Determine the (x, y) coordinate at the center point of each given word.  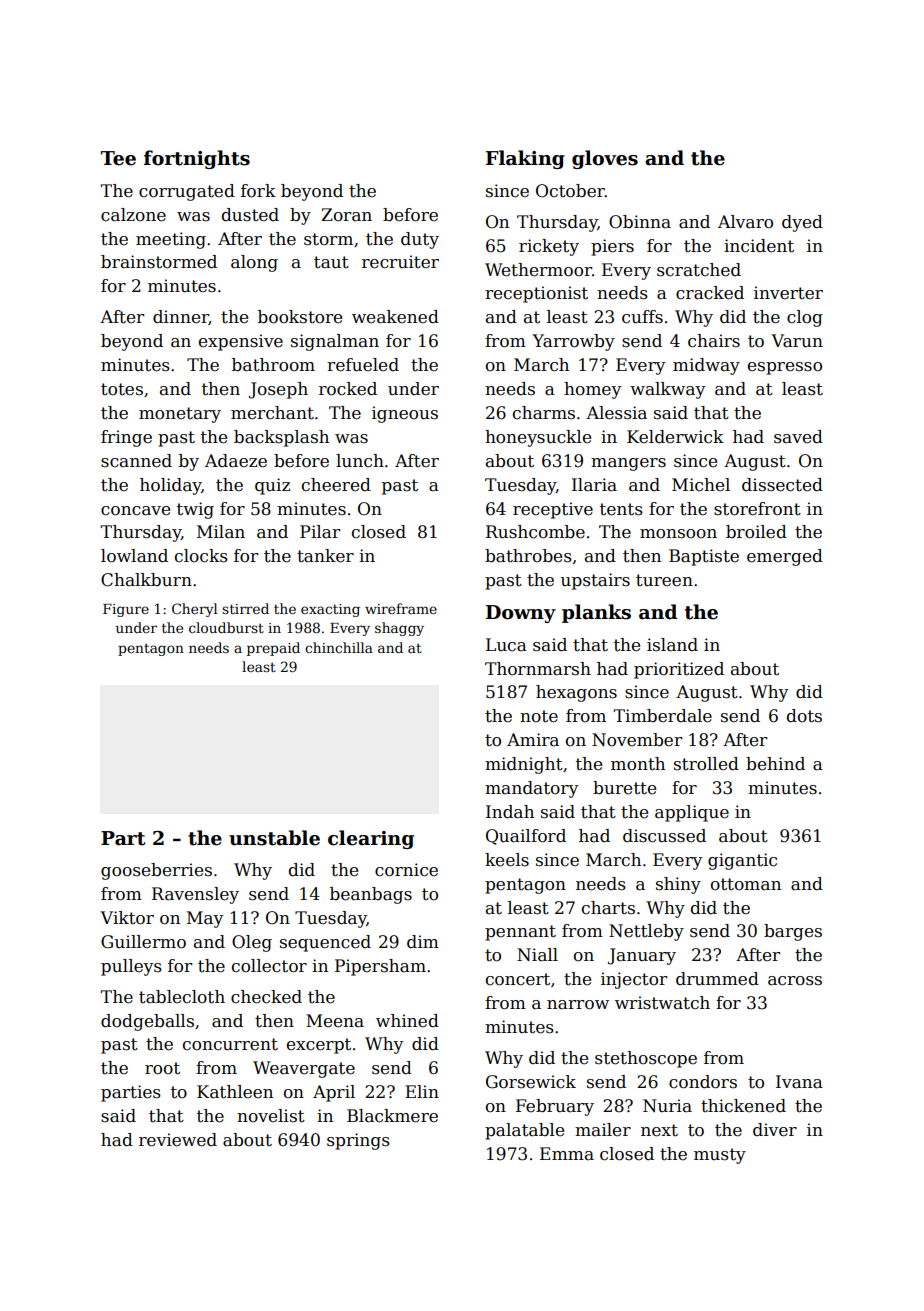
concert (518, 979)
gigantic (742, 861)
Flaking (525, 159)
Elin (422, 1091)
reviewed (178, 1140)
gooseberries (156, 871)
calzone (133, 215)
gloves (605, 159)
